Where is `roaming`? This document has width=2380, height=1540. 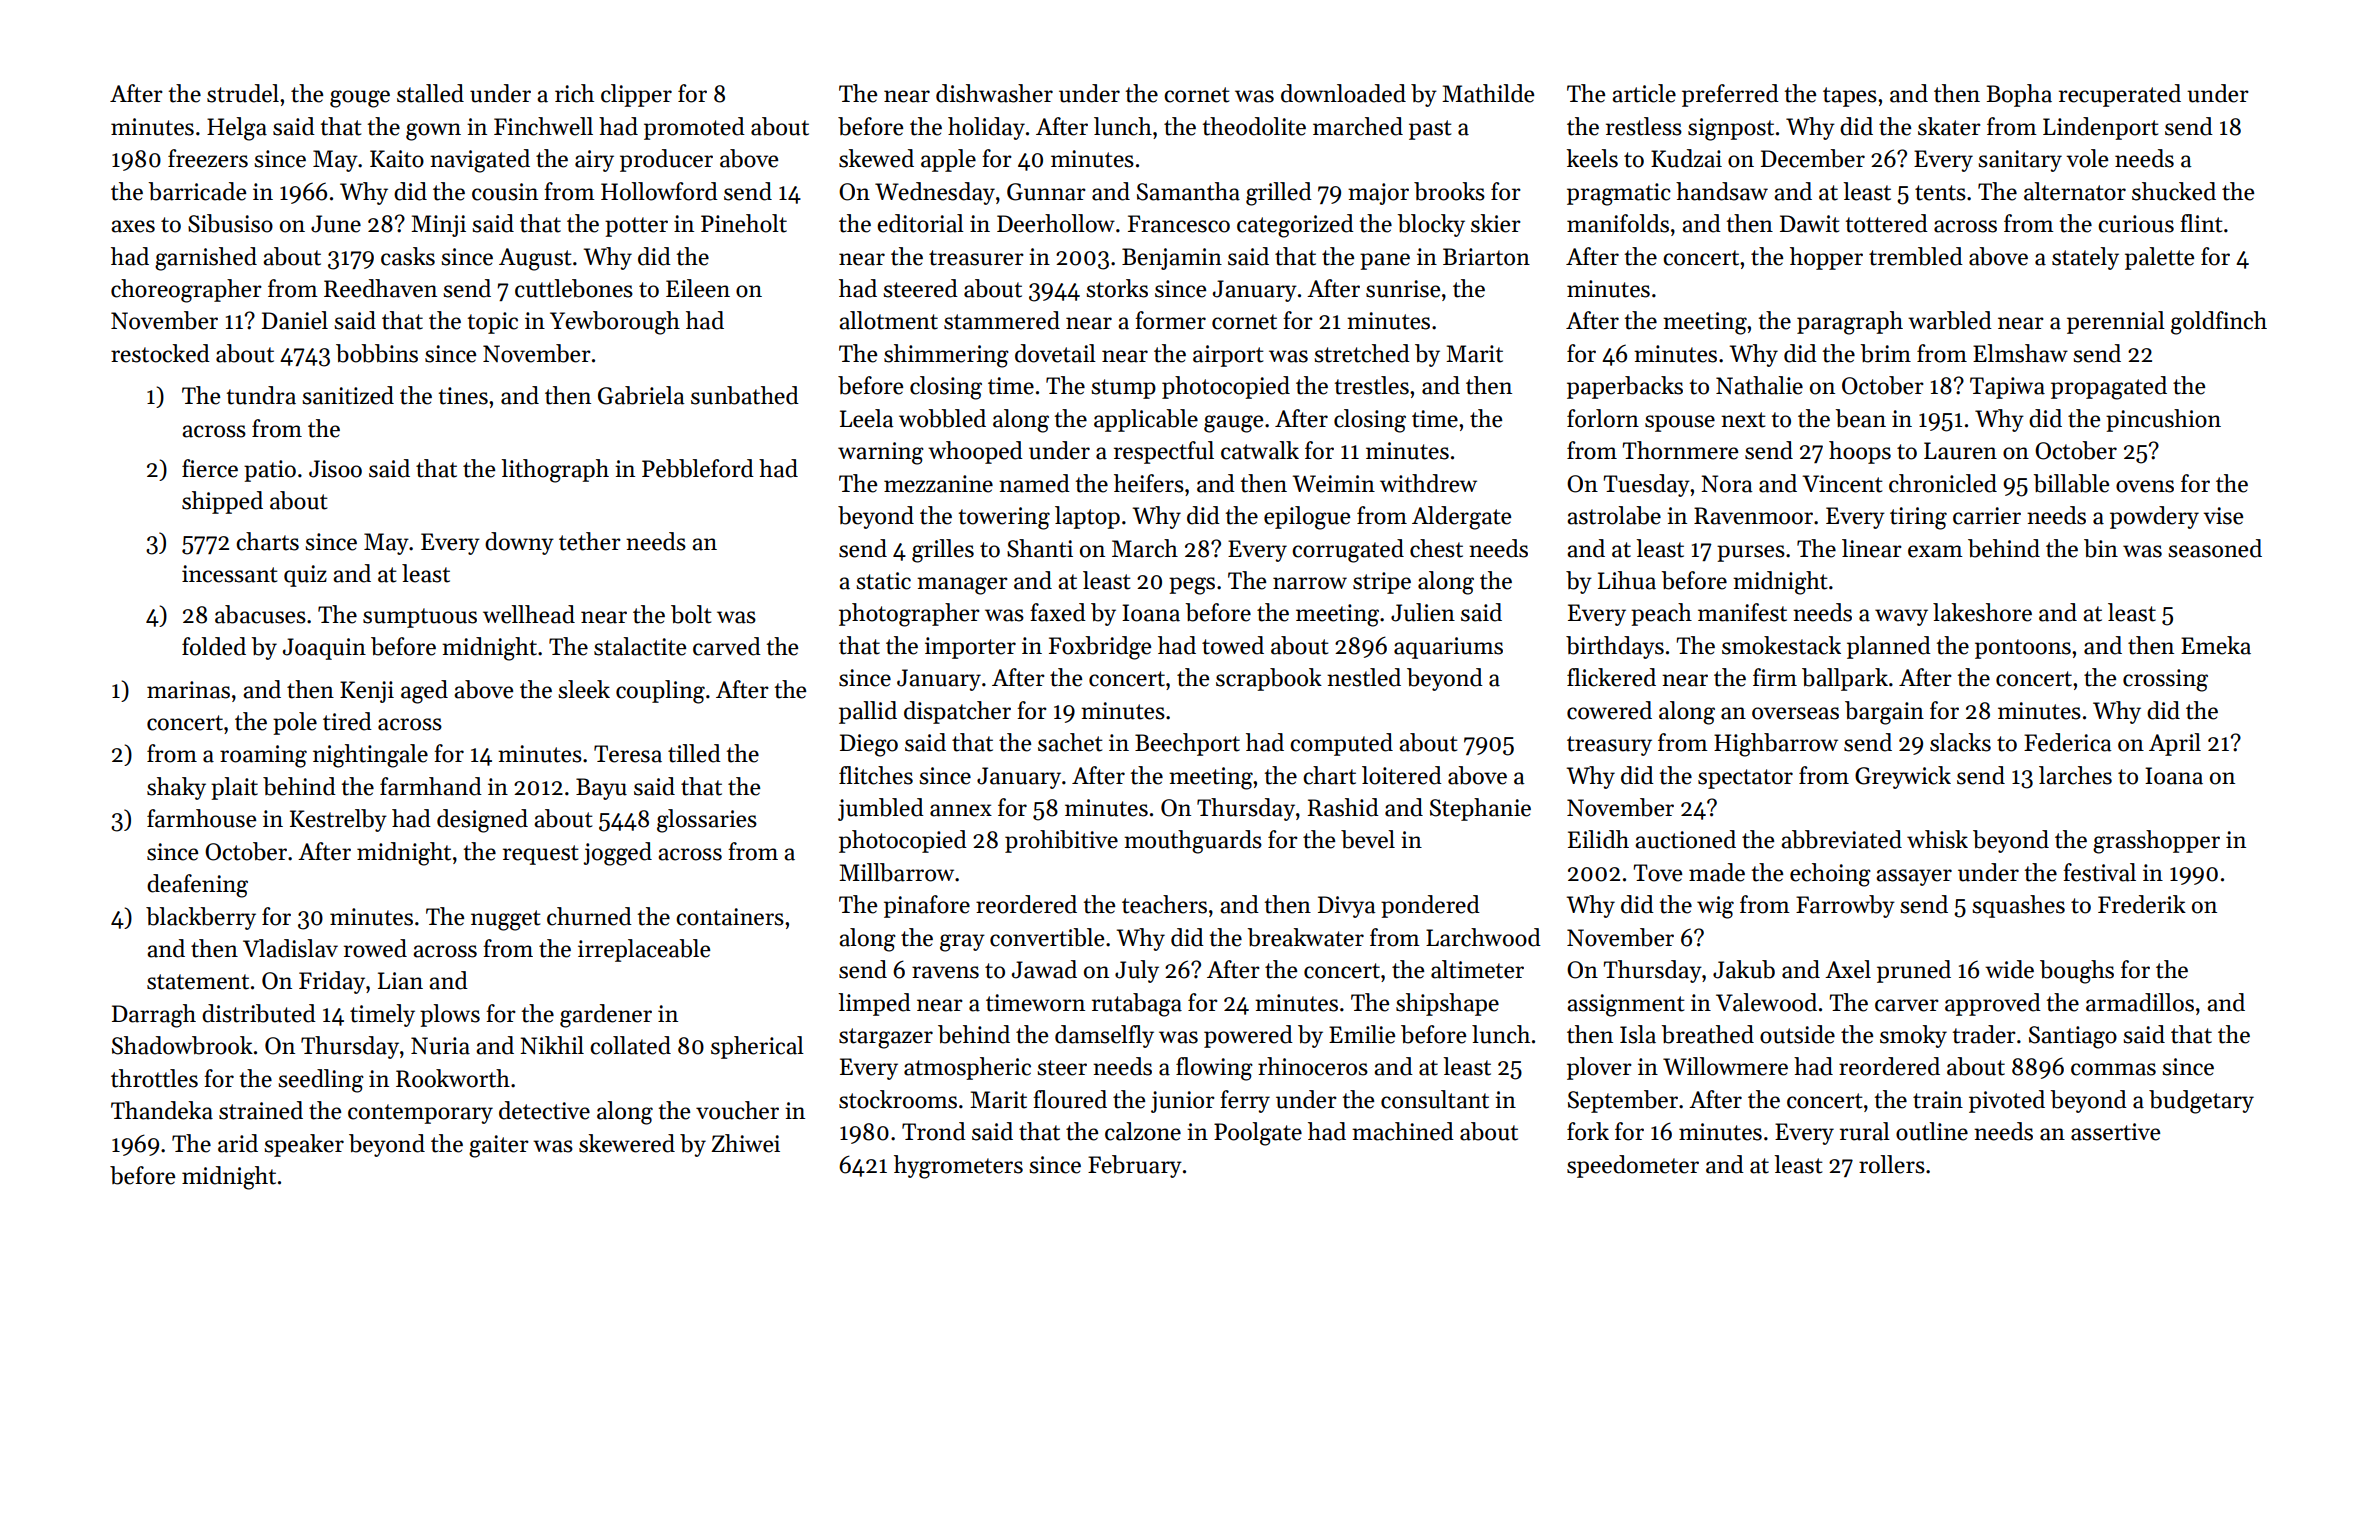 roaming is located at coordinates (263, 756).
